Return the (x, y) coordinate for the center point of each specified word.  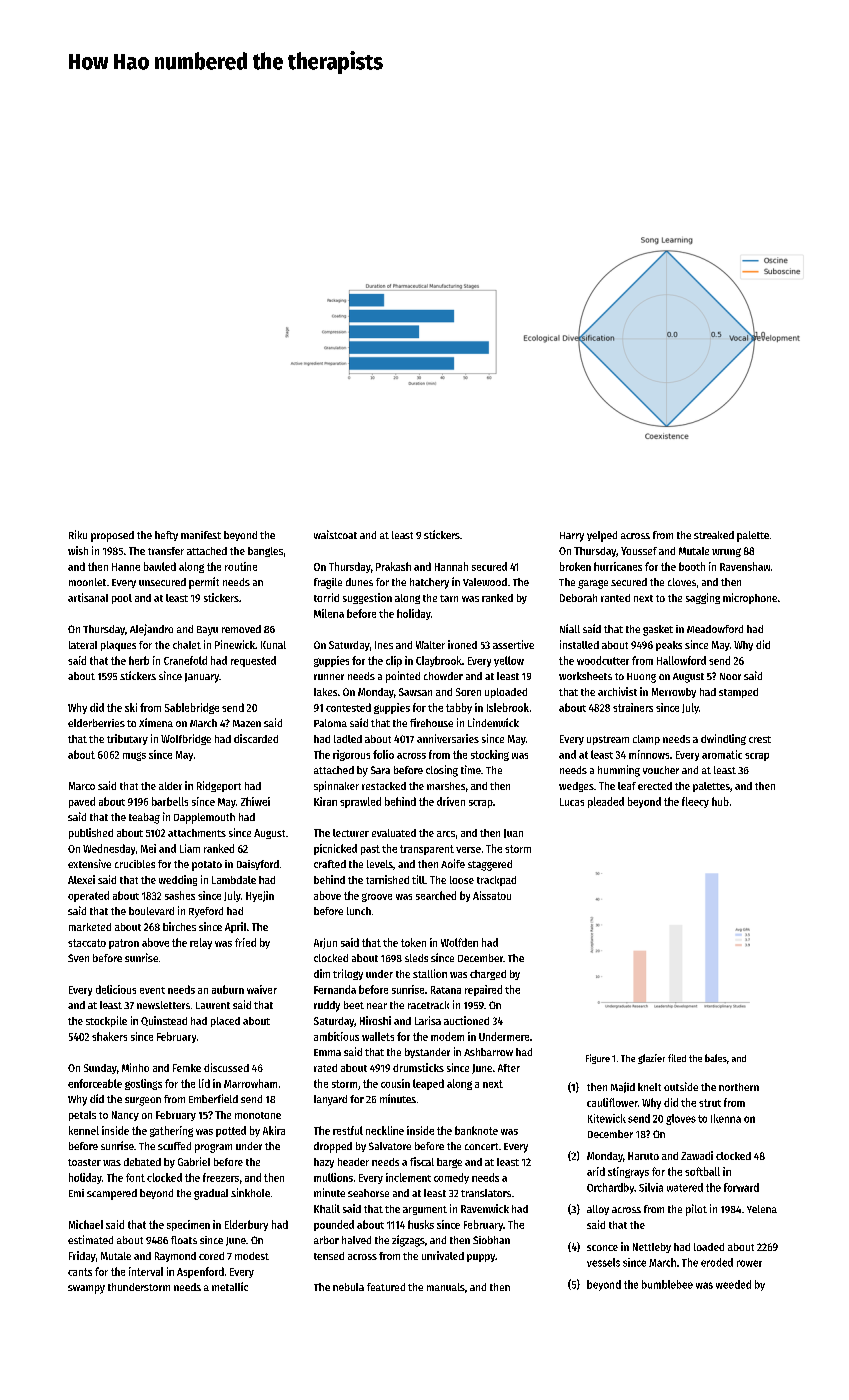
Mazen (247, 723)
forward (741, 1187)
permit (204, 583)
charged (488, 975)
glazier (651, 1059)
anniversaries (448, 738)
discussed (226, 1067)
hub (720, 801)
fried (245, 942)
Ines (384, 645)
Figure (598, 1059)
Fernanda (335, 989)
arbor (326, 1240)
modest (252, 1256)
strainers (633, 707)
